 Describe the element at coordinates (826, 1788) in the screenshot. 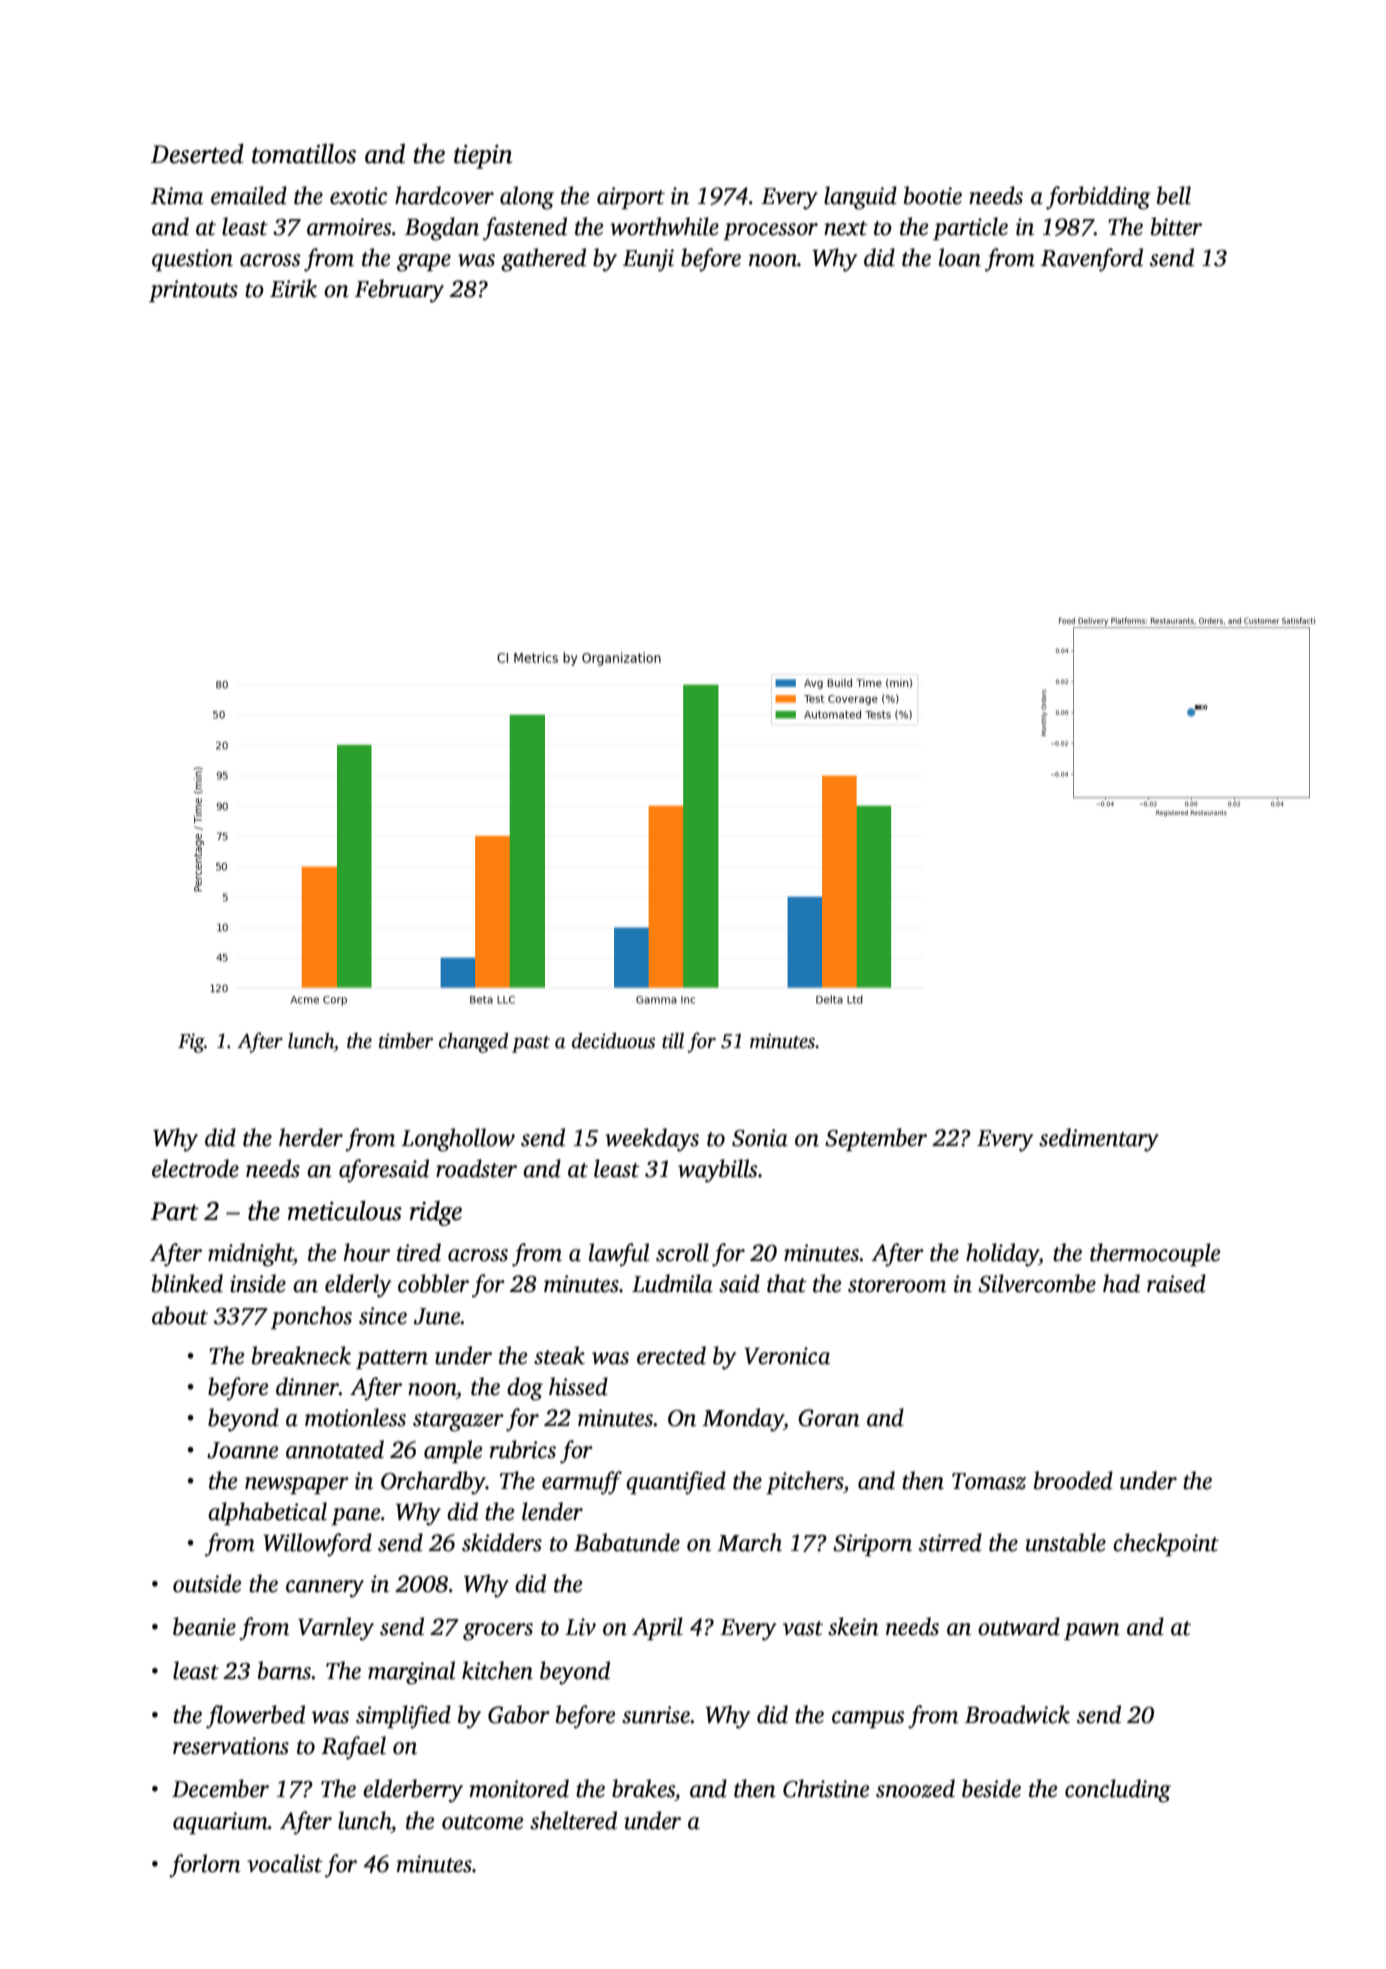

I see `Christine` at that location.
